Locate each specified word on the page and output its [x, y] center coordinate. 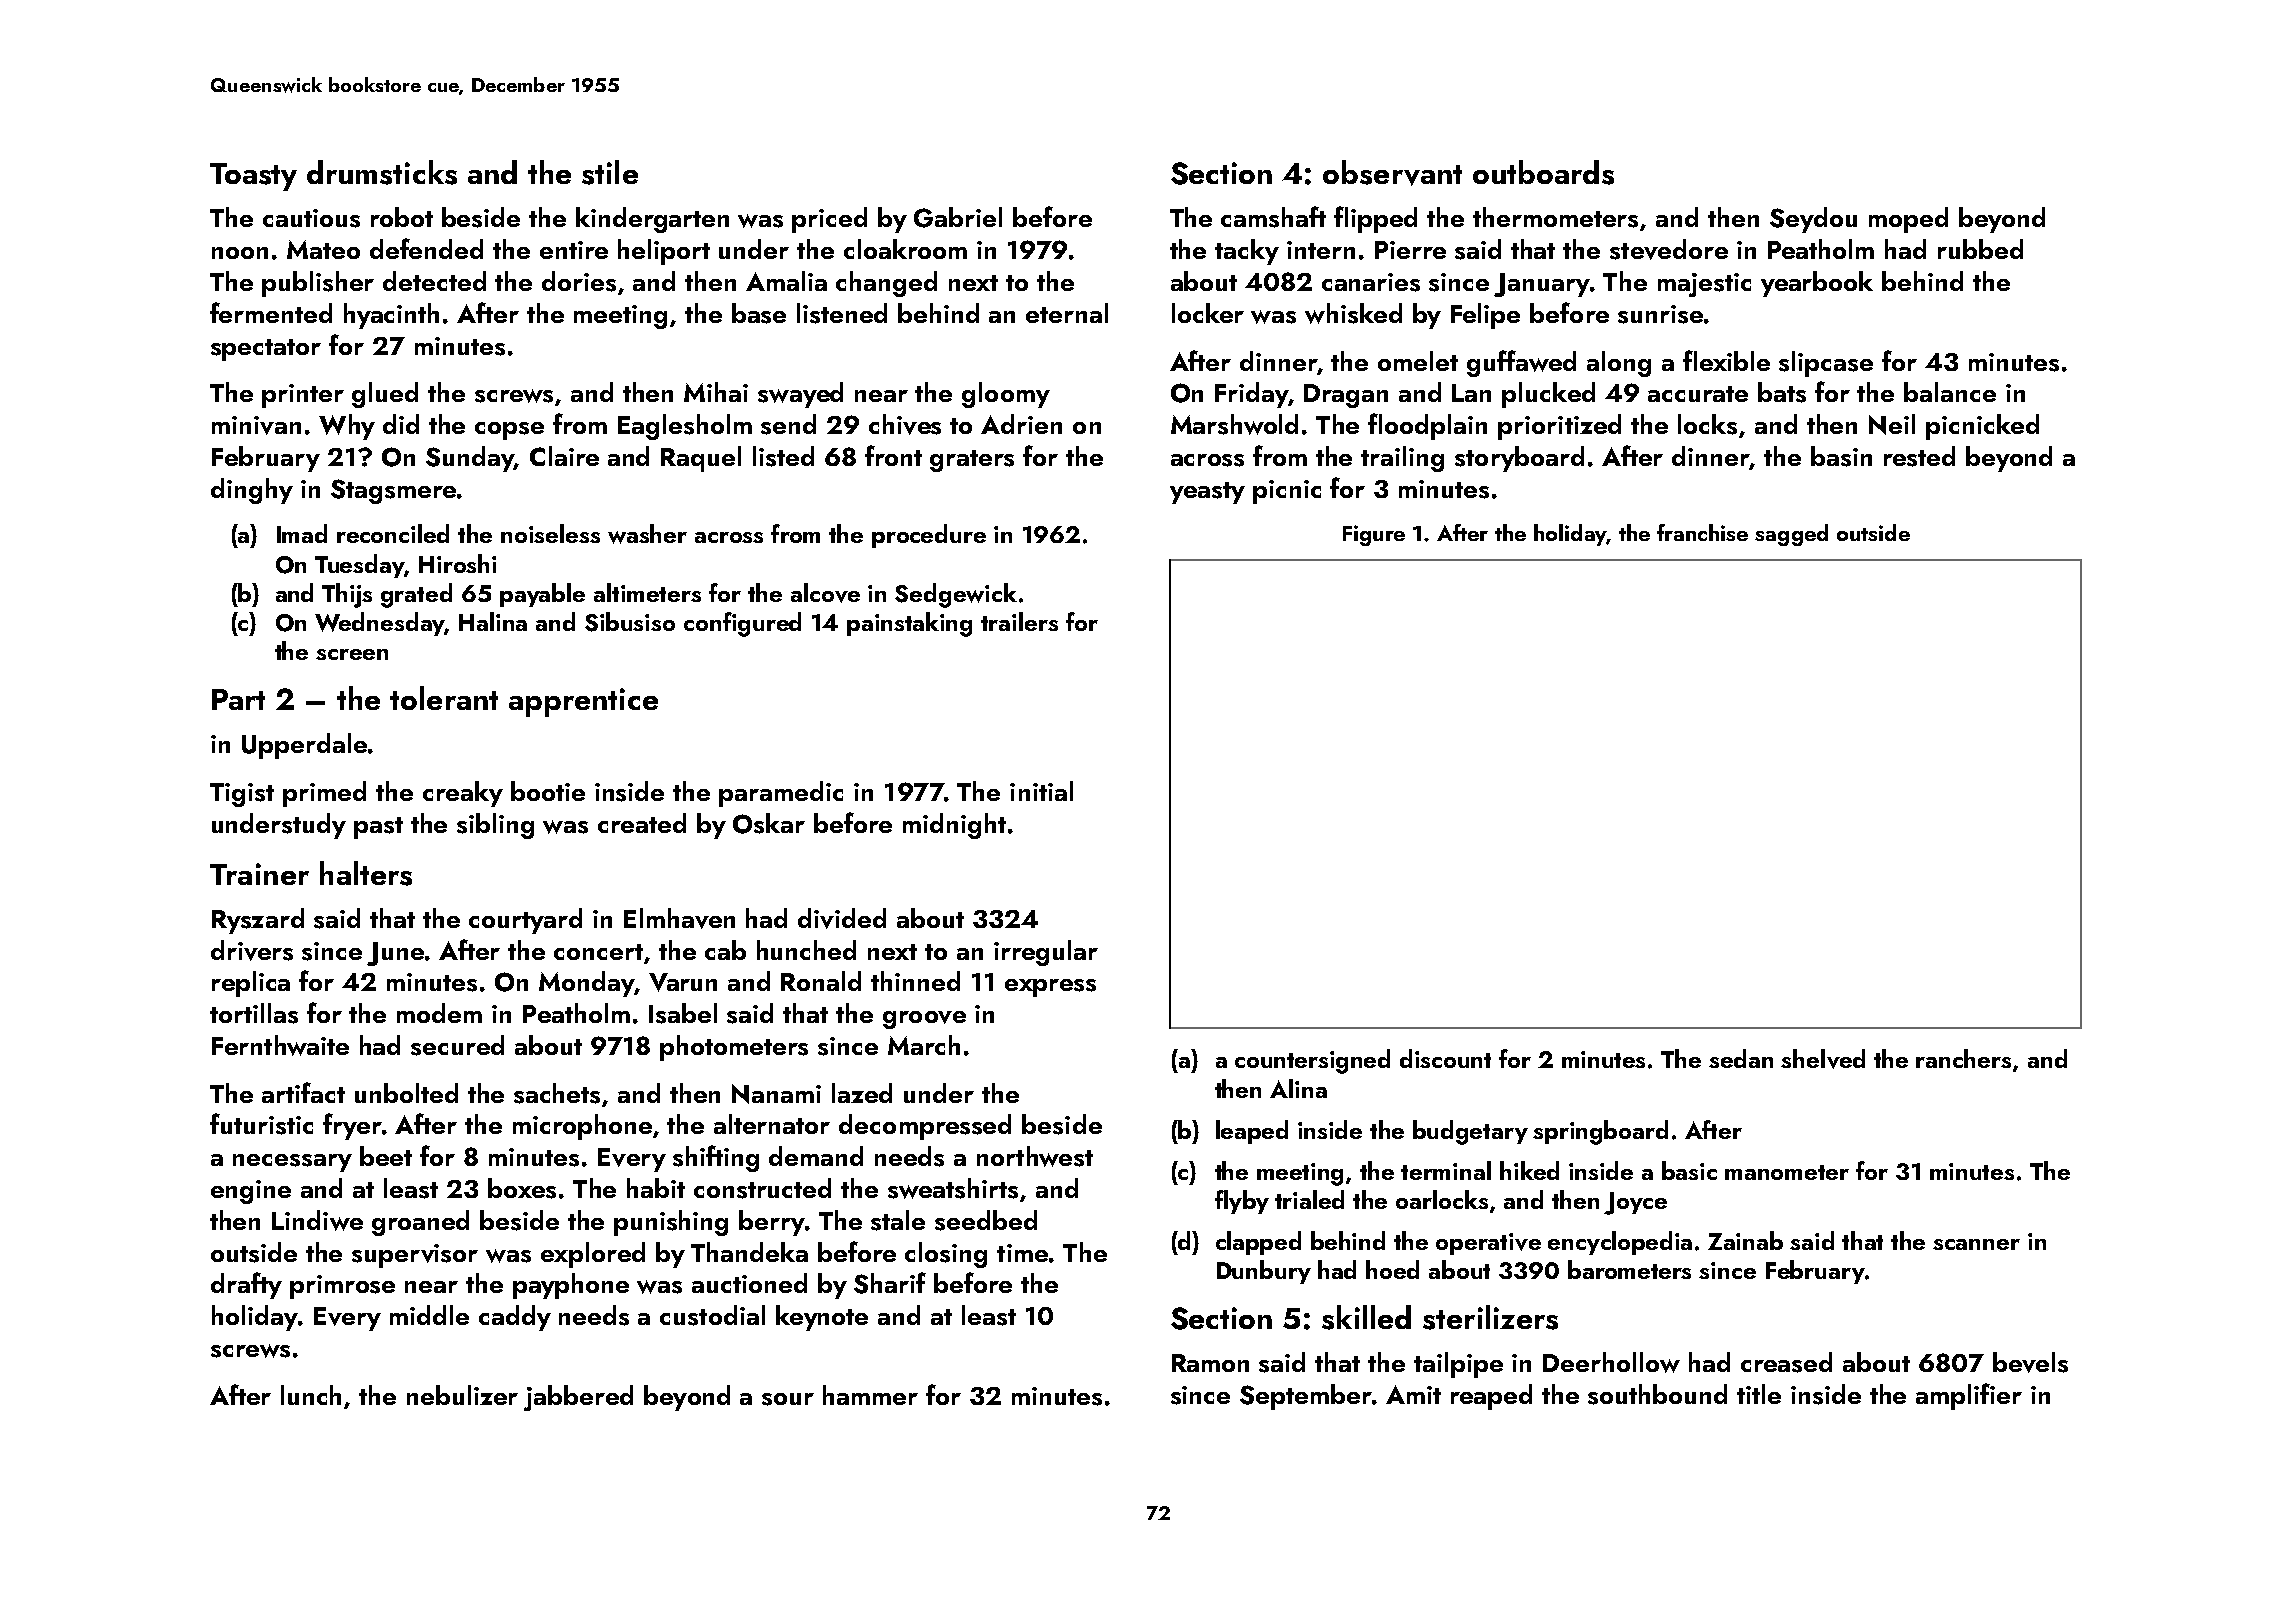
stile [610, 172]
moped [1908, 220]
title [1759, 1394]
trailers [1019, 621]
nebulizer [462, 1395]
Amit [1413, 1394]
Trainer [259, 874]
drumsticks [382, 172]
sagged [1791, 535]
